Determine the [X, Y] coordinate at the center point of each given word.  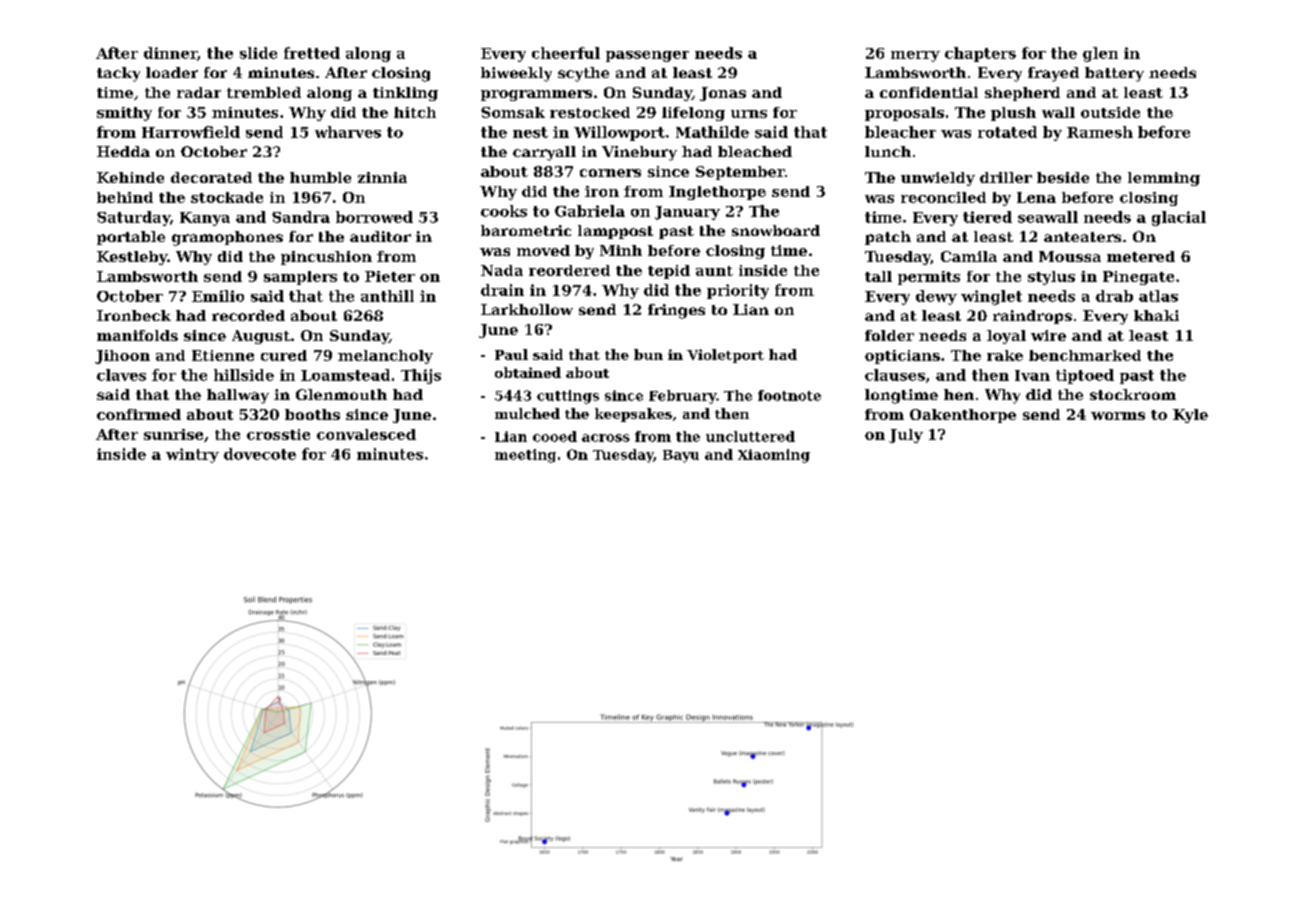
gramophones [227, 238]
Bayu [681, 456]
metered [1141, 256]
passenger [647, 56]
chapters [980, 54]
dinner [170, 53]
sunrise [173, 434]
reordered [569, 270]
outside [1110, 112]
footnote [789, 395]
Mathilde [712, 132]
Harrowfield [191, 132]
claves [121, 375]
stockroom [1133, 394]
